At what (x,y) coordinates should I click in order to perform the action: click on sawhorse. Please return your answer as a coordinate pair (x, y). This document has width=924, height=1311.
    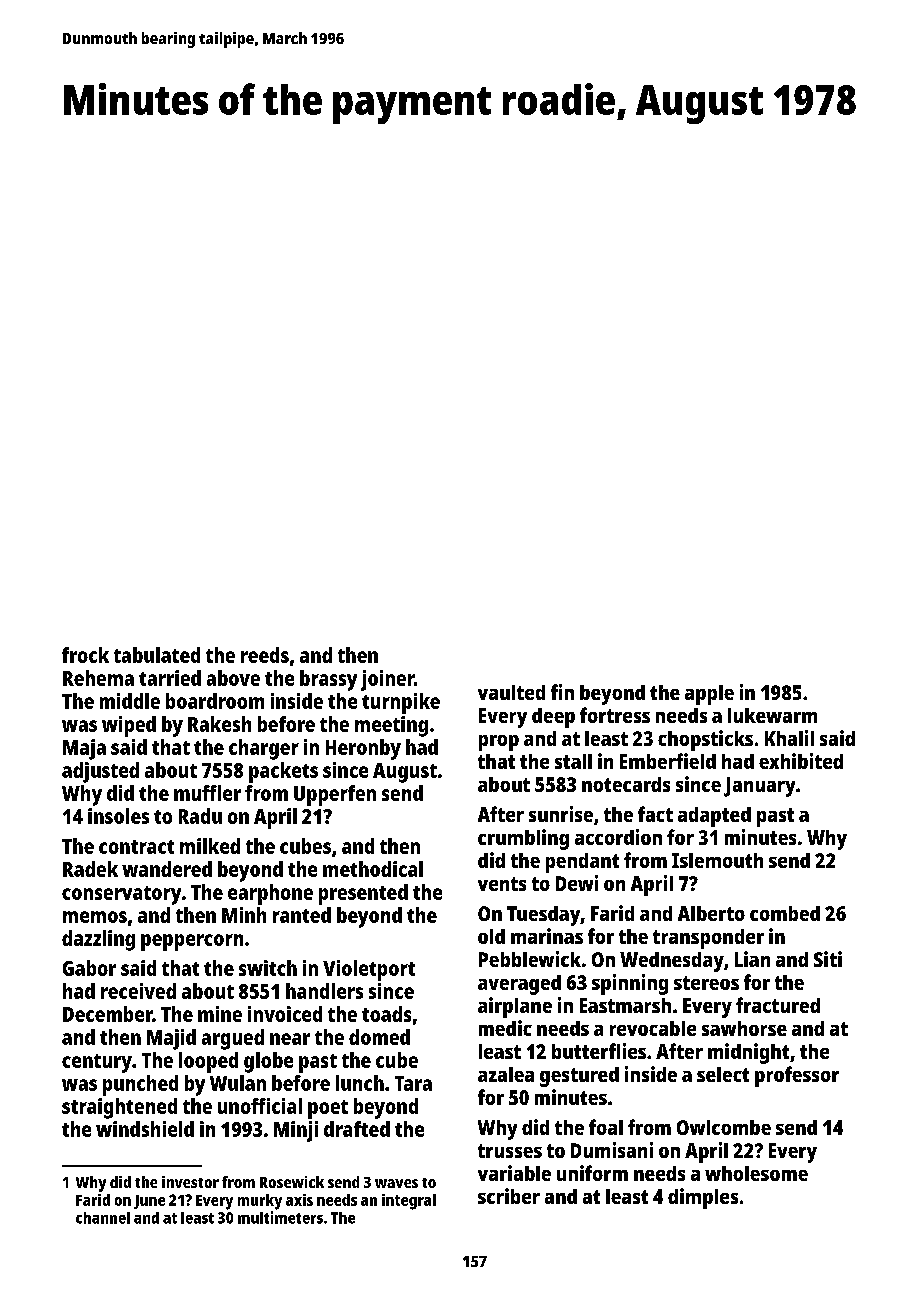
    Looking at the image, I should click on (744, 1028).
